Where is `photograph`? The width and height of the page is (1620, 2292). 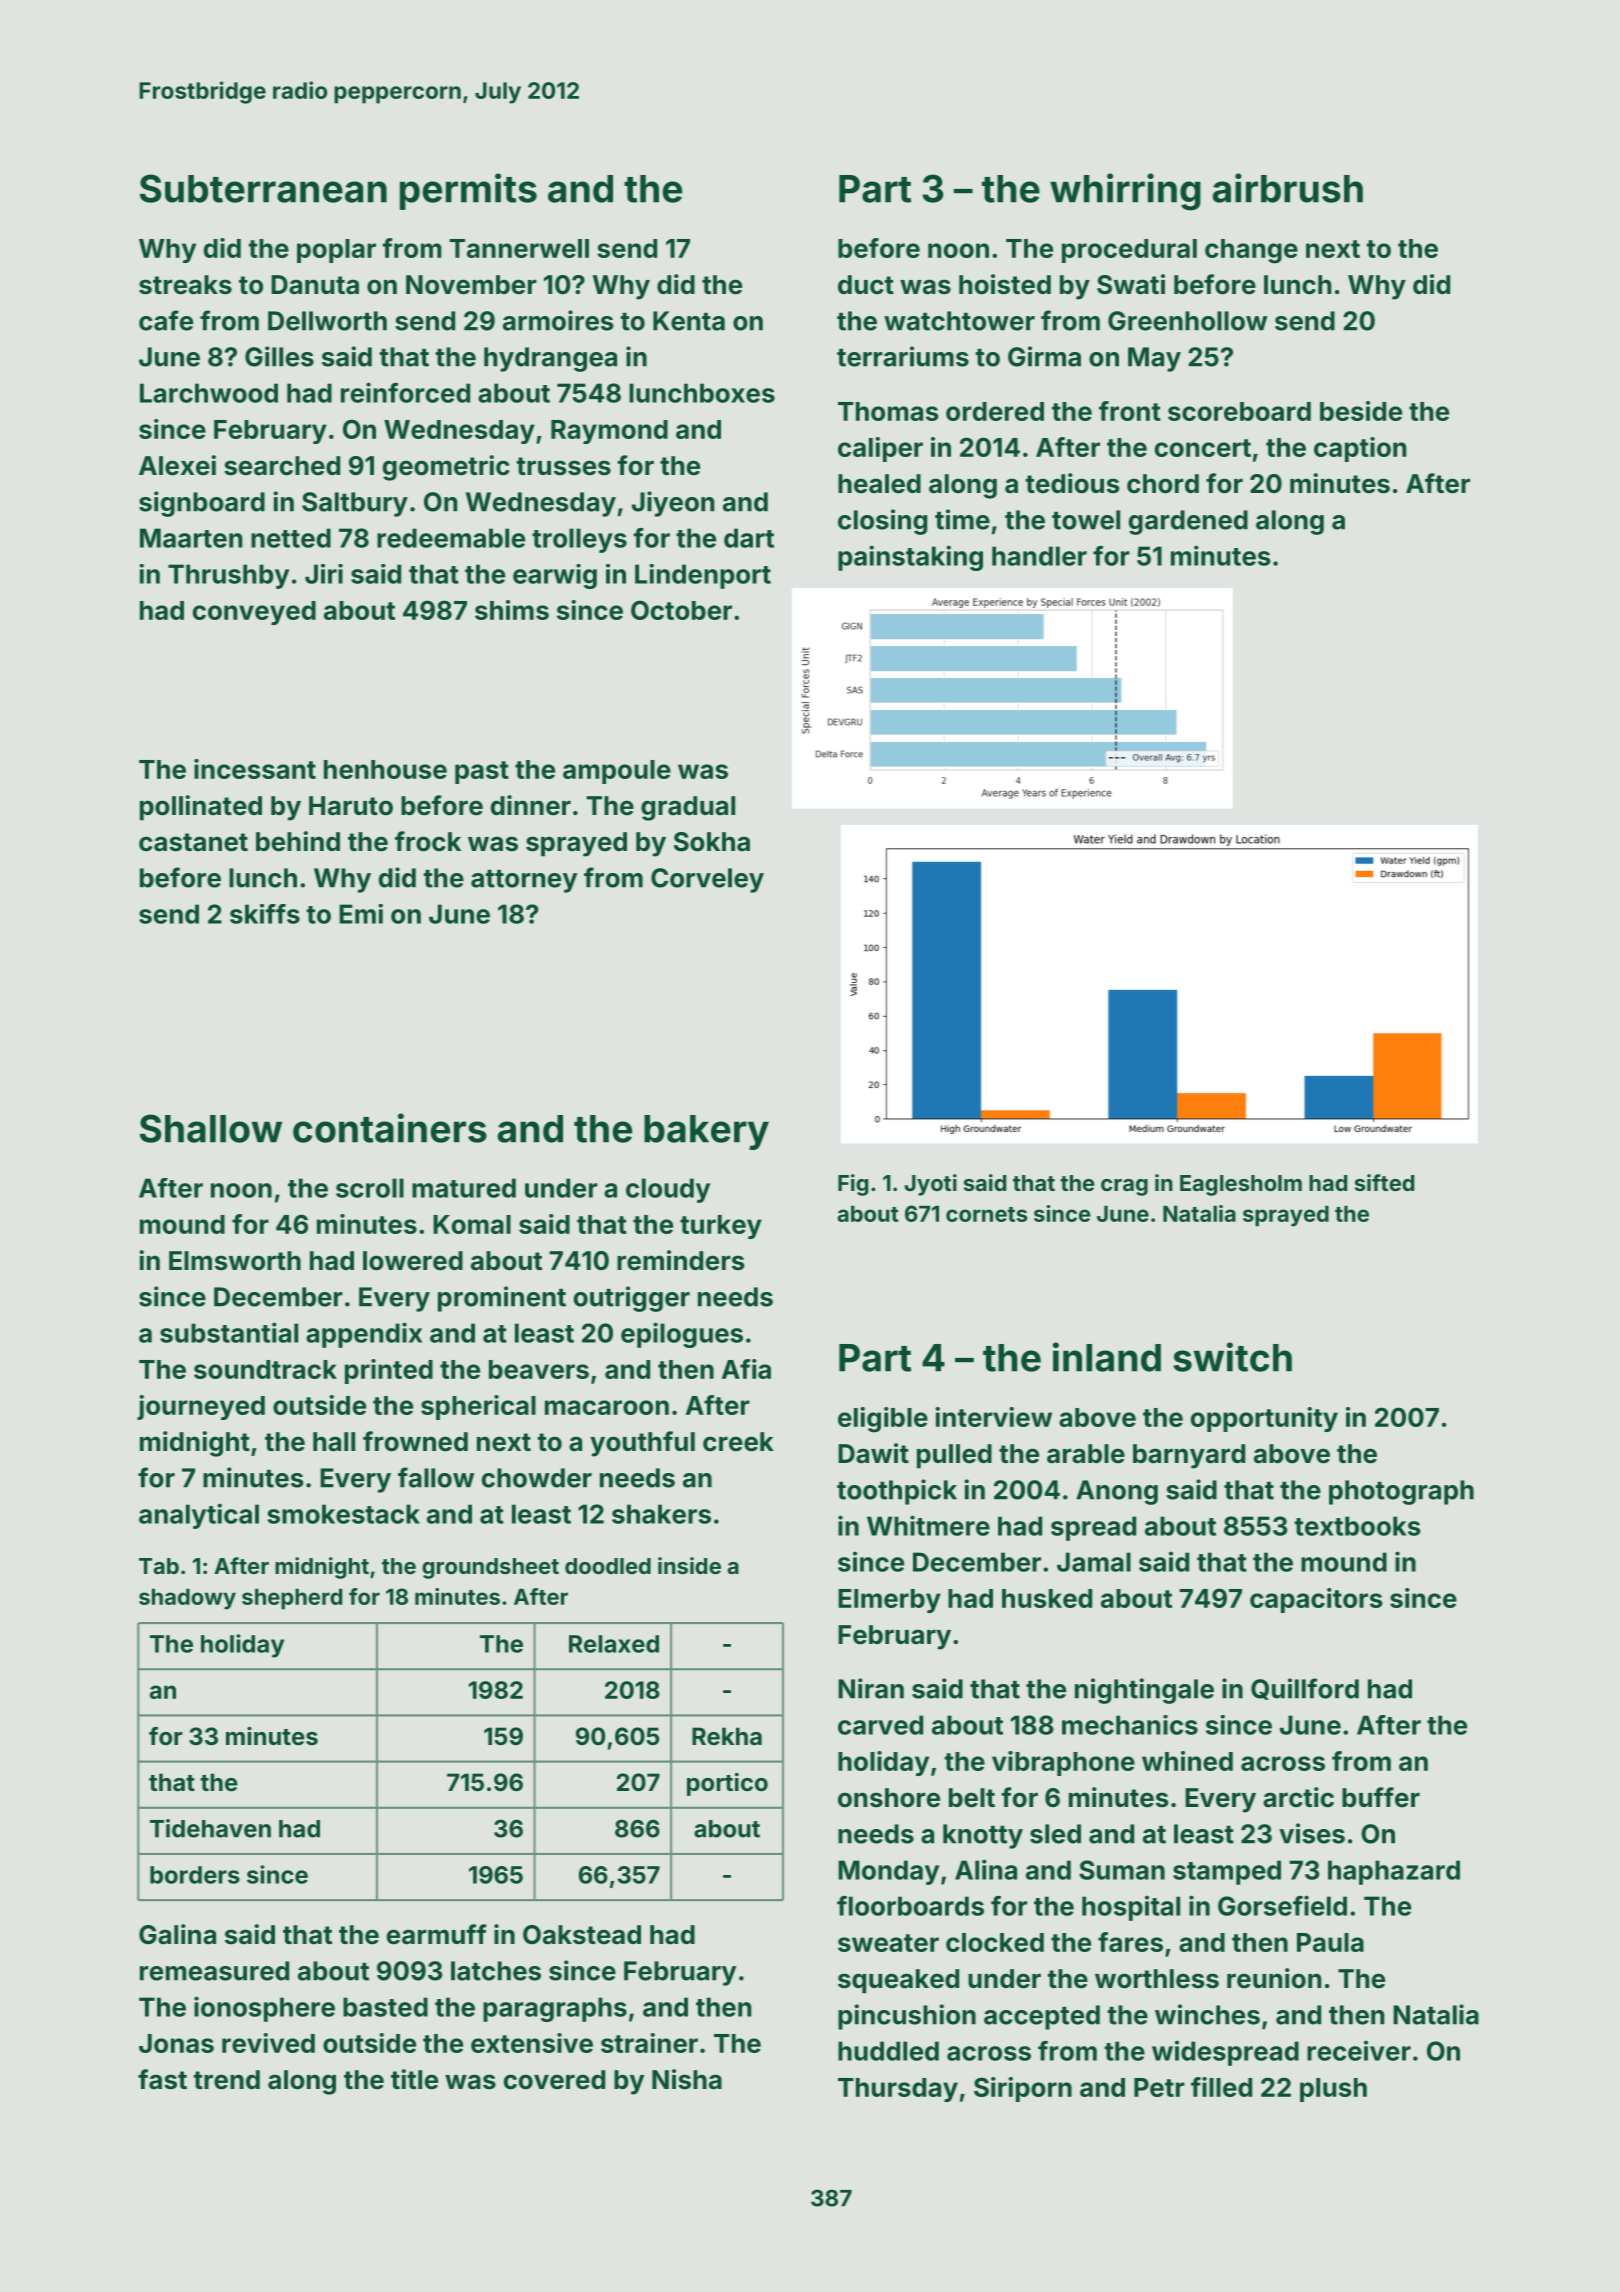
photograph is located at coordinates (1401, 1492).
